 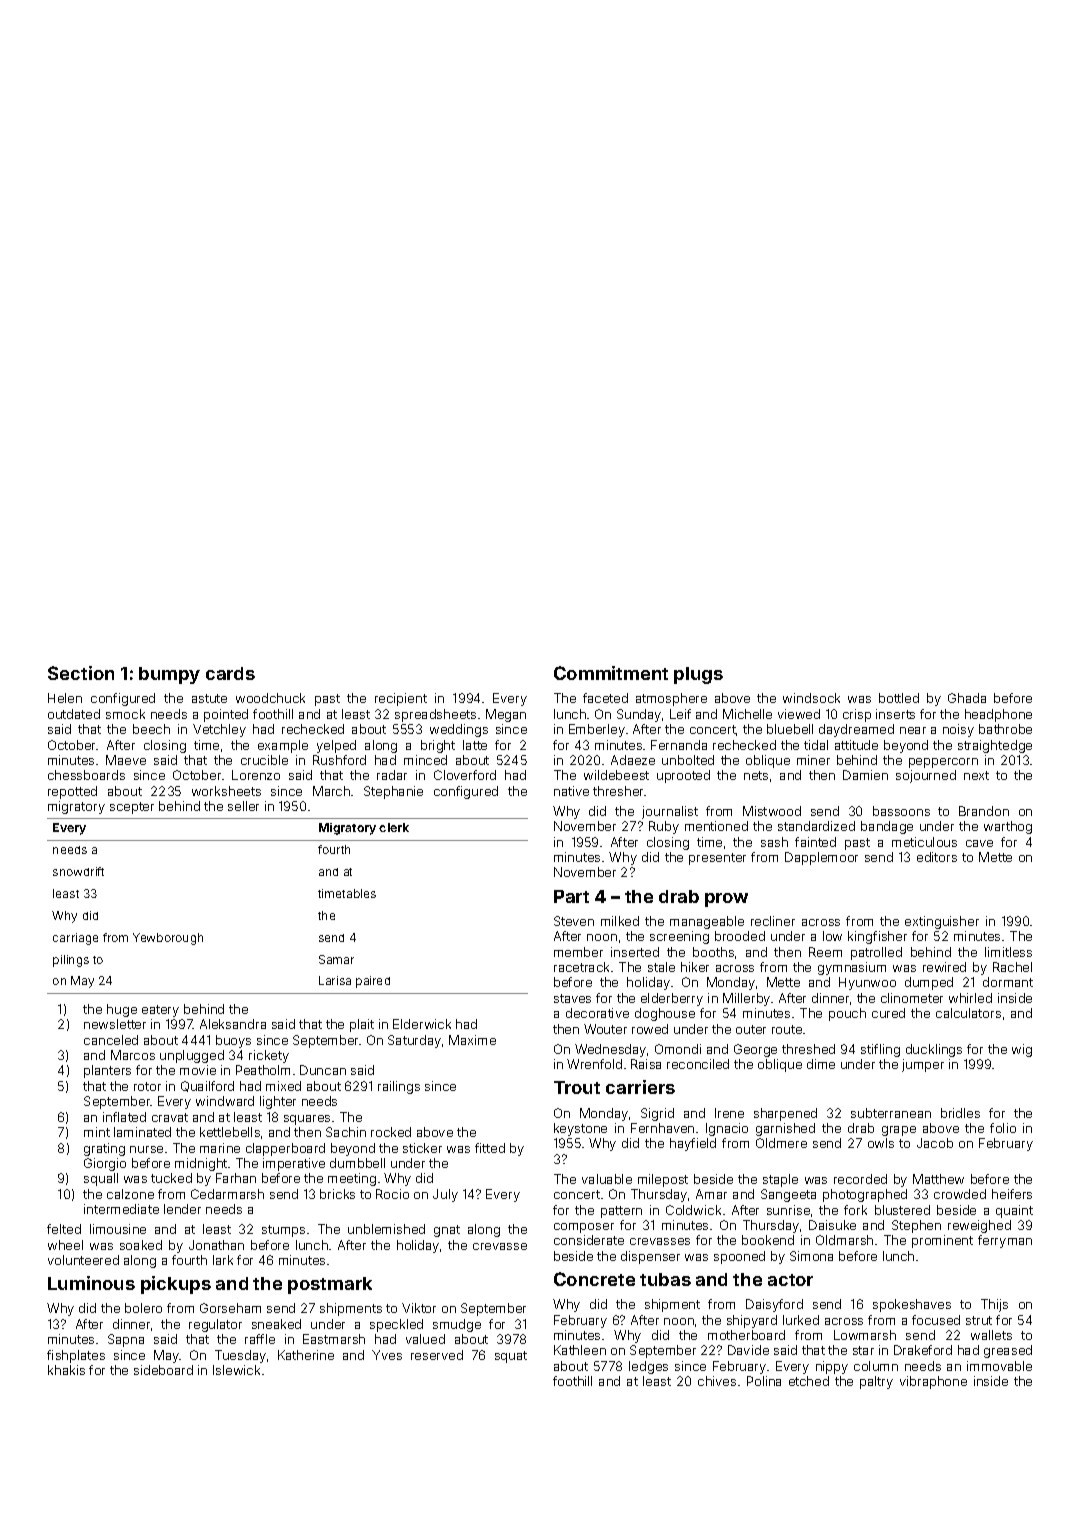 What do you see at coordinates (594, 1064) in the screenshot?
I see `Wrenfold` at bounding box center [594, 1064].
